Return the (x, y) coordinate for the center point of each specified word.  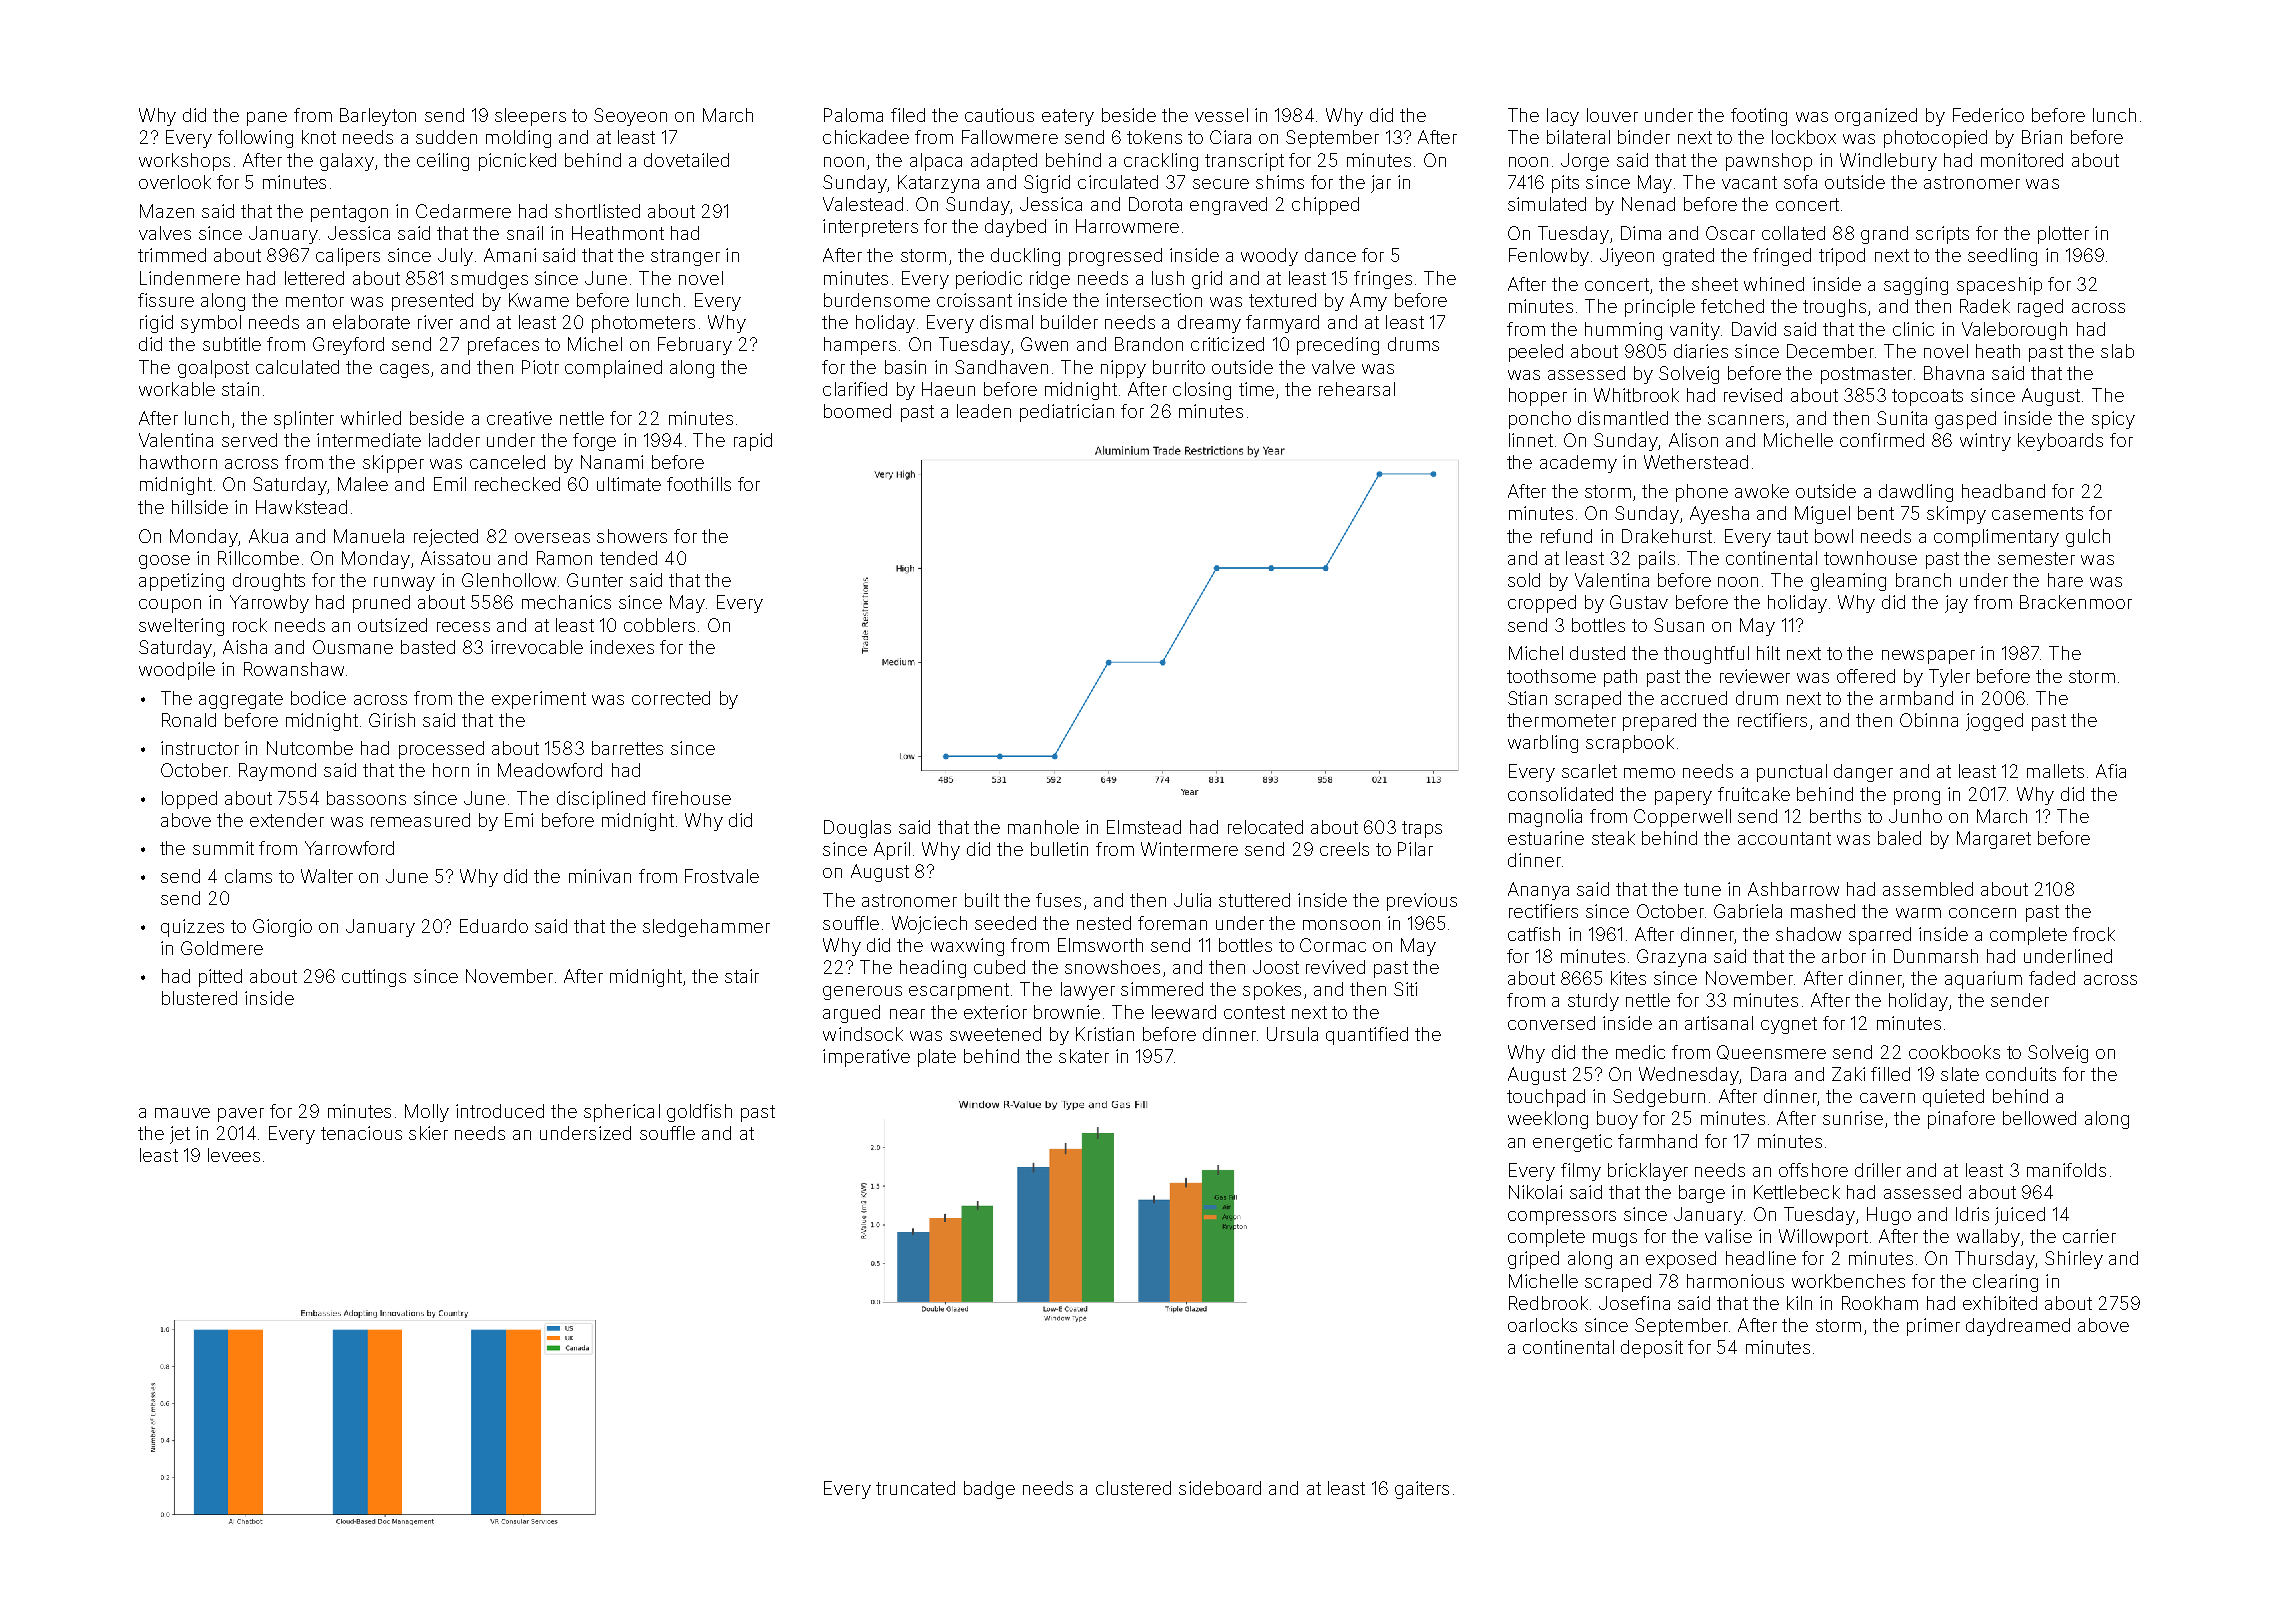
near (907, 1014)
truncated (915, 1488)
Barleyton (378, 117)
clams (248, 876)
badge (989, 1490)
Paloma (853, 115)
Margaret (1994, 840)
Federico (1988, 115)
